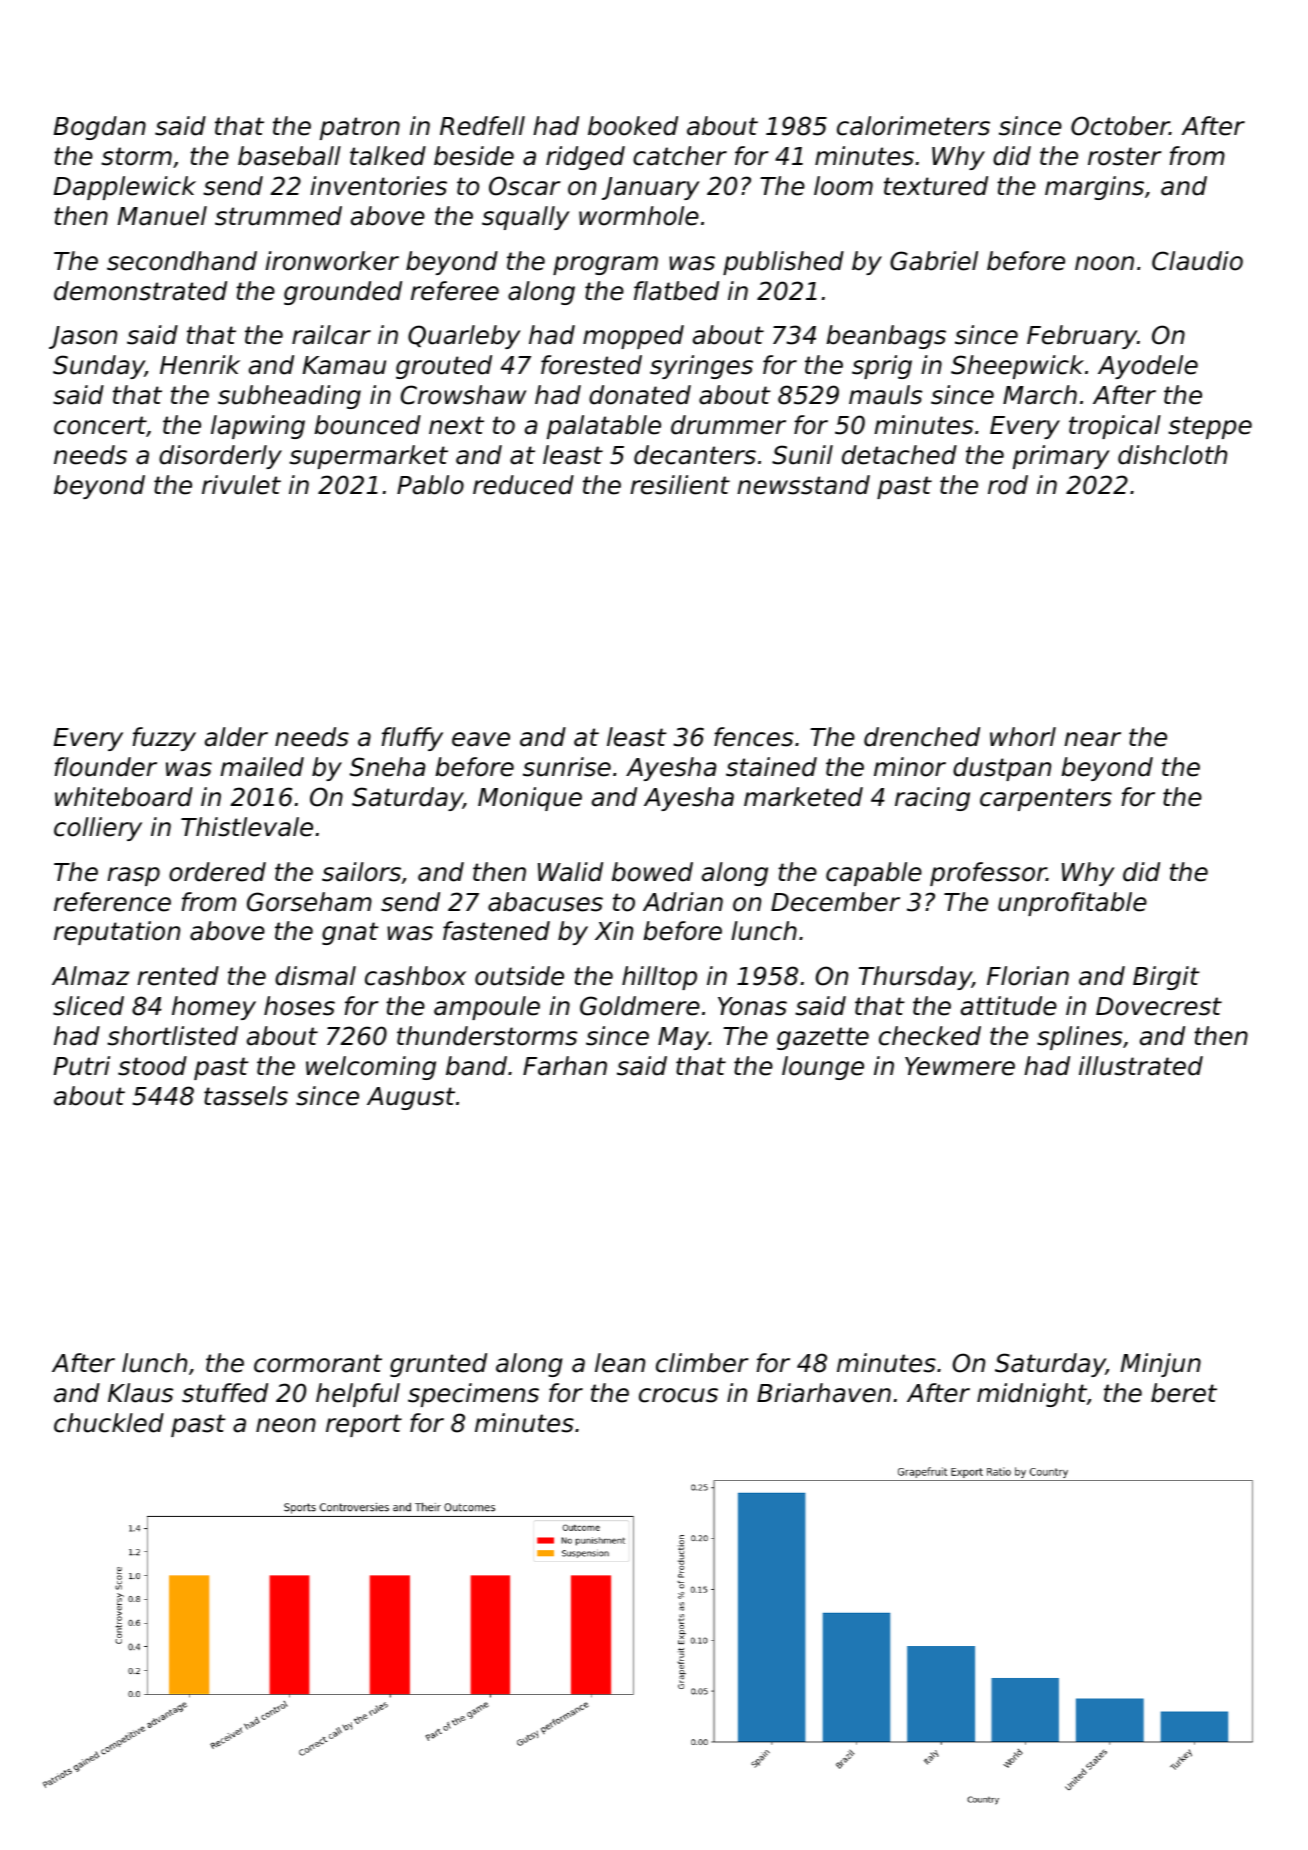 The height and width of the screenshot is (1850, 1308). Describe the element at coordinates (680, 485) in the screenshot. I see `resilient` at that location.
